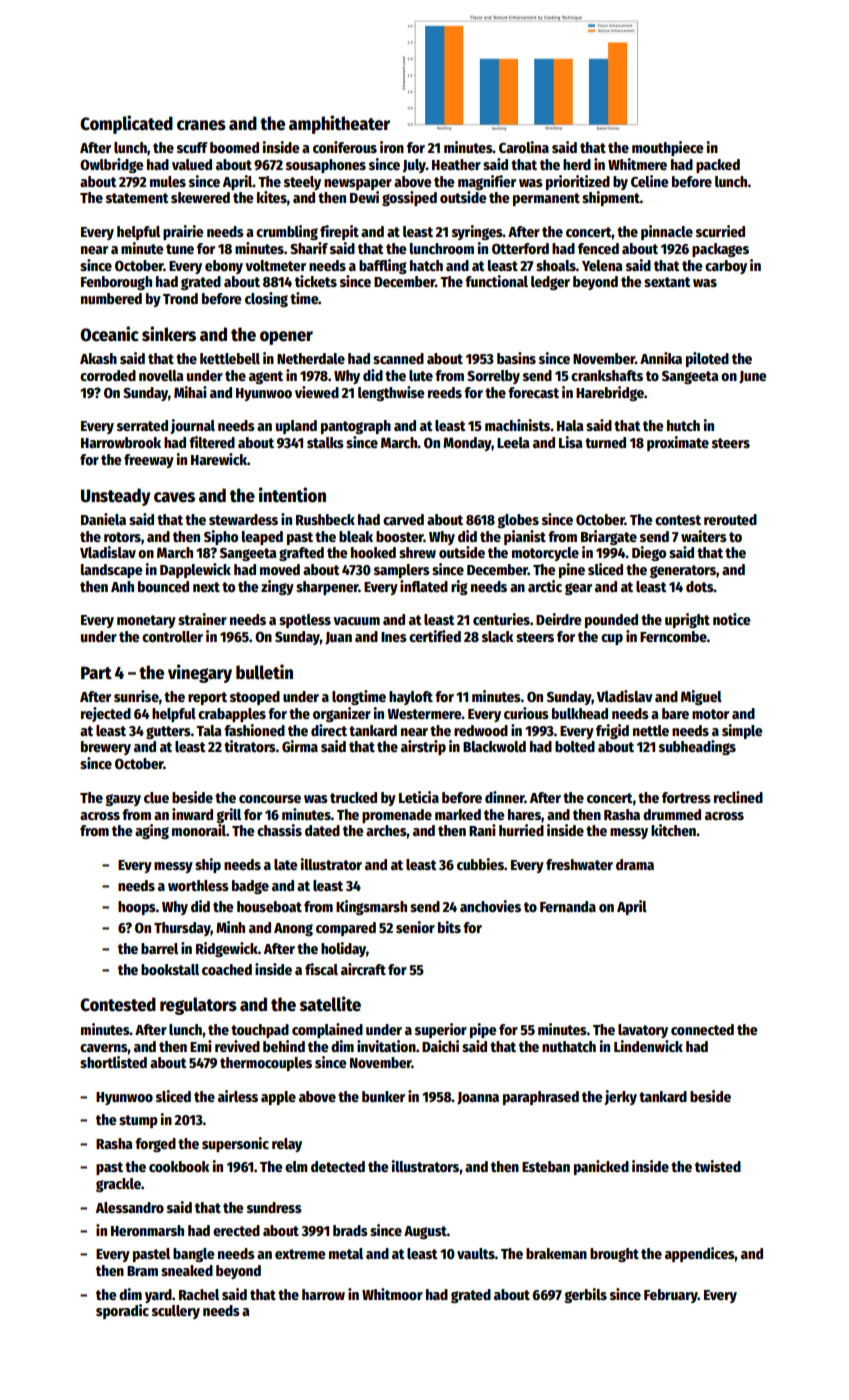 The image size is (849, 1400). What do you see at coordinates (200, 197) in the document?
I see `skewered` at bounding box center [200, 197].
